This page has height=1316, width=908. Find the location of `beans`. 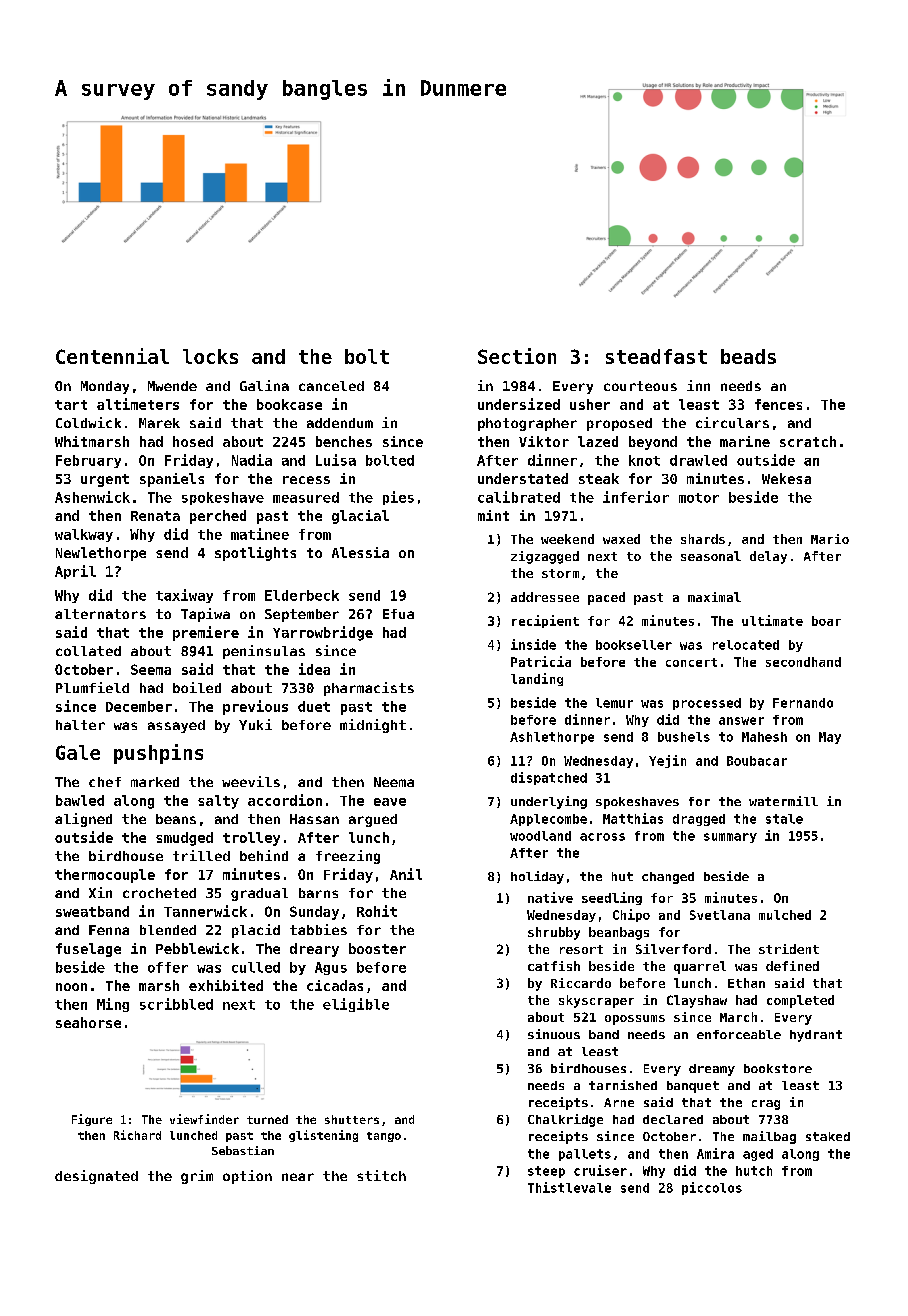

beans is located at coordinates (176, 819).
